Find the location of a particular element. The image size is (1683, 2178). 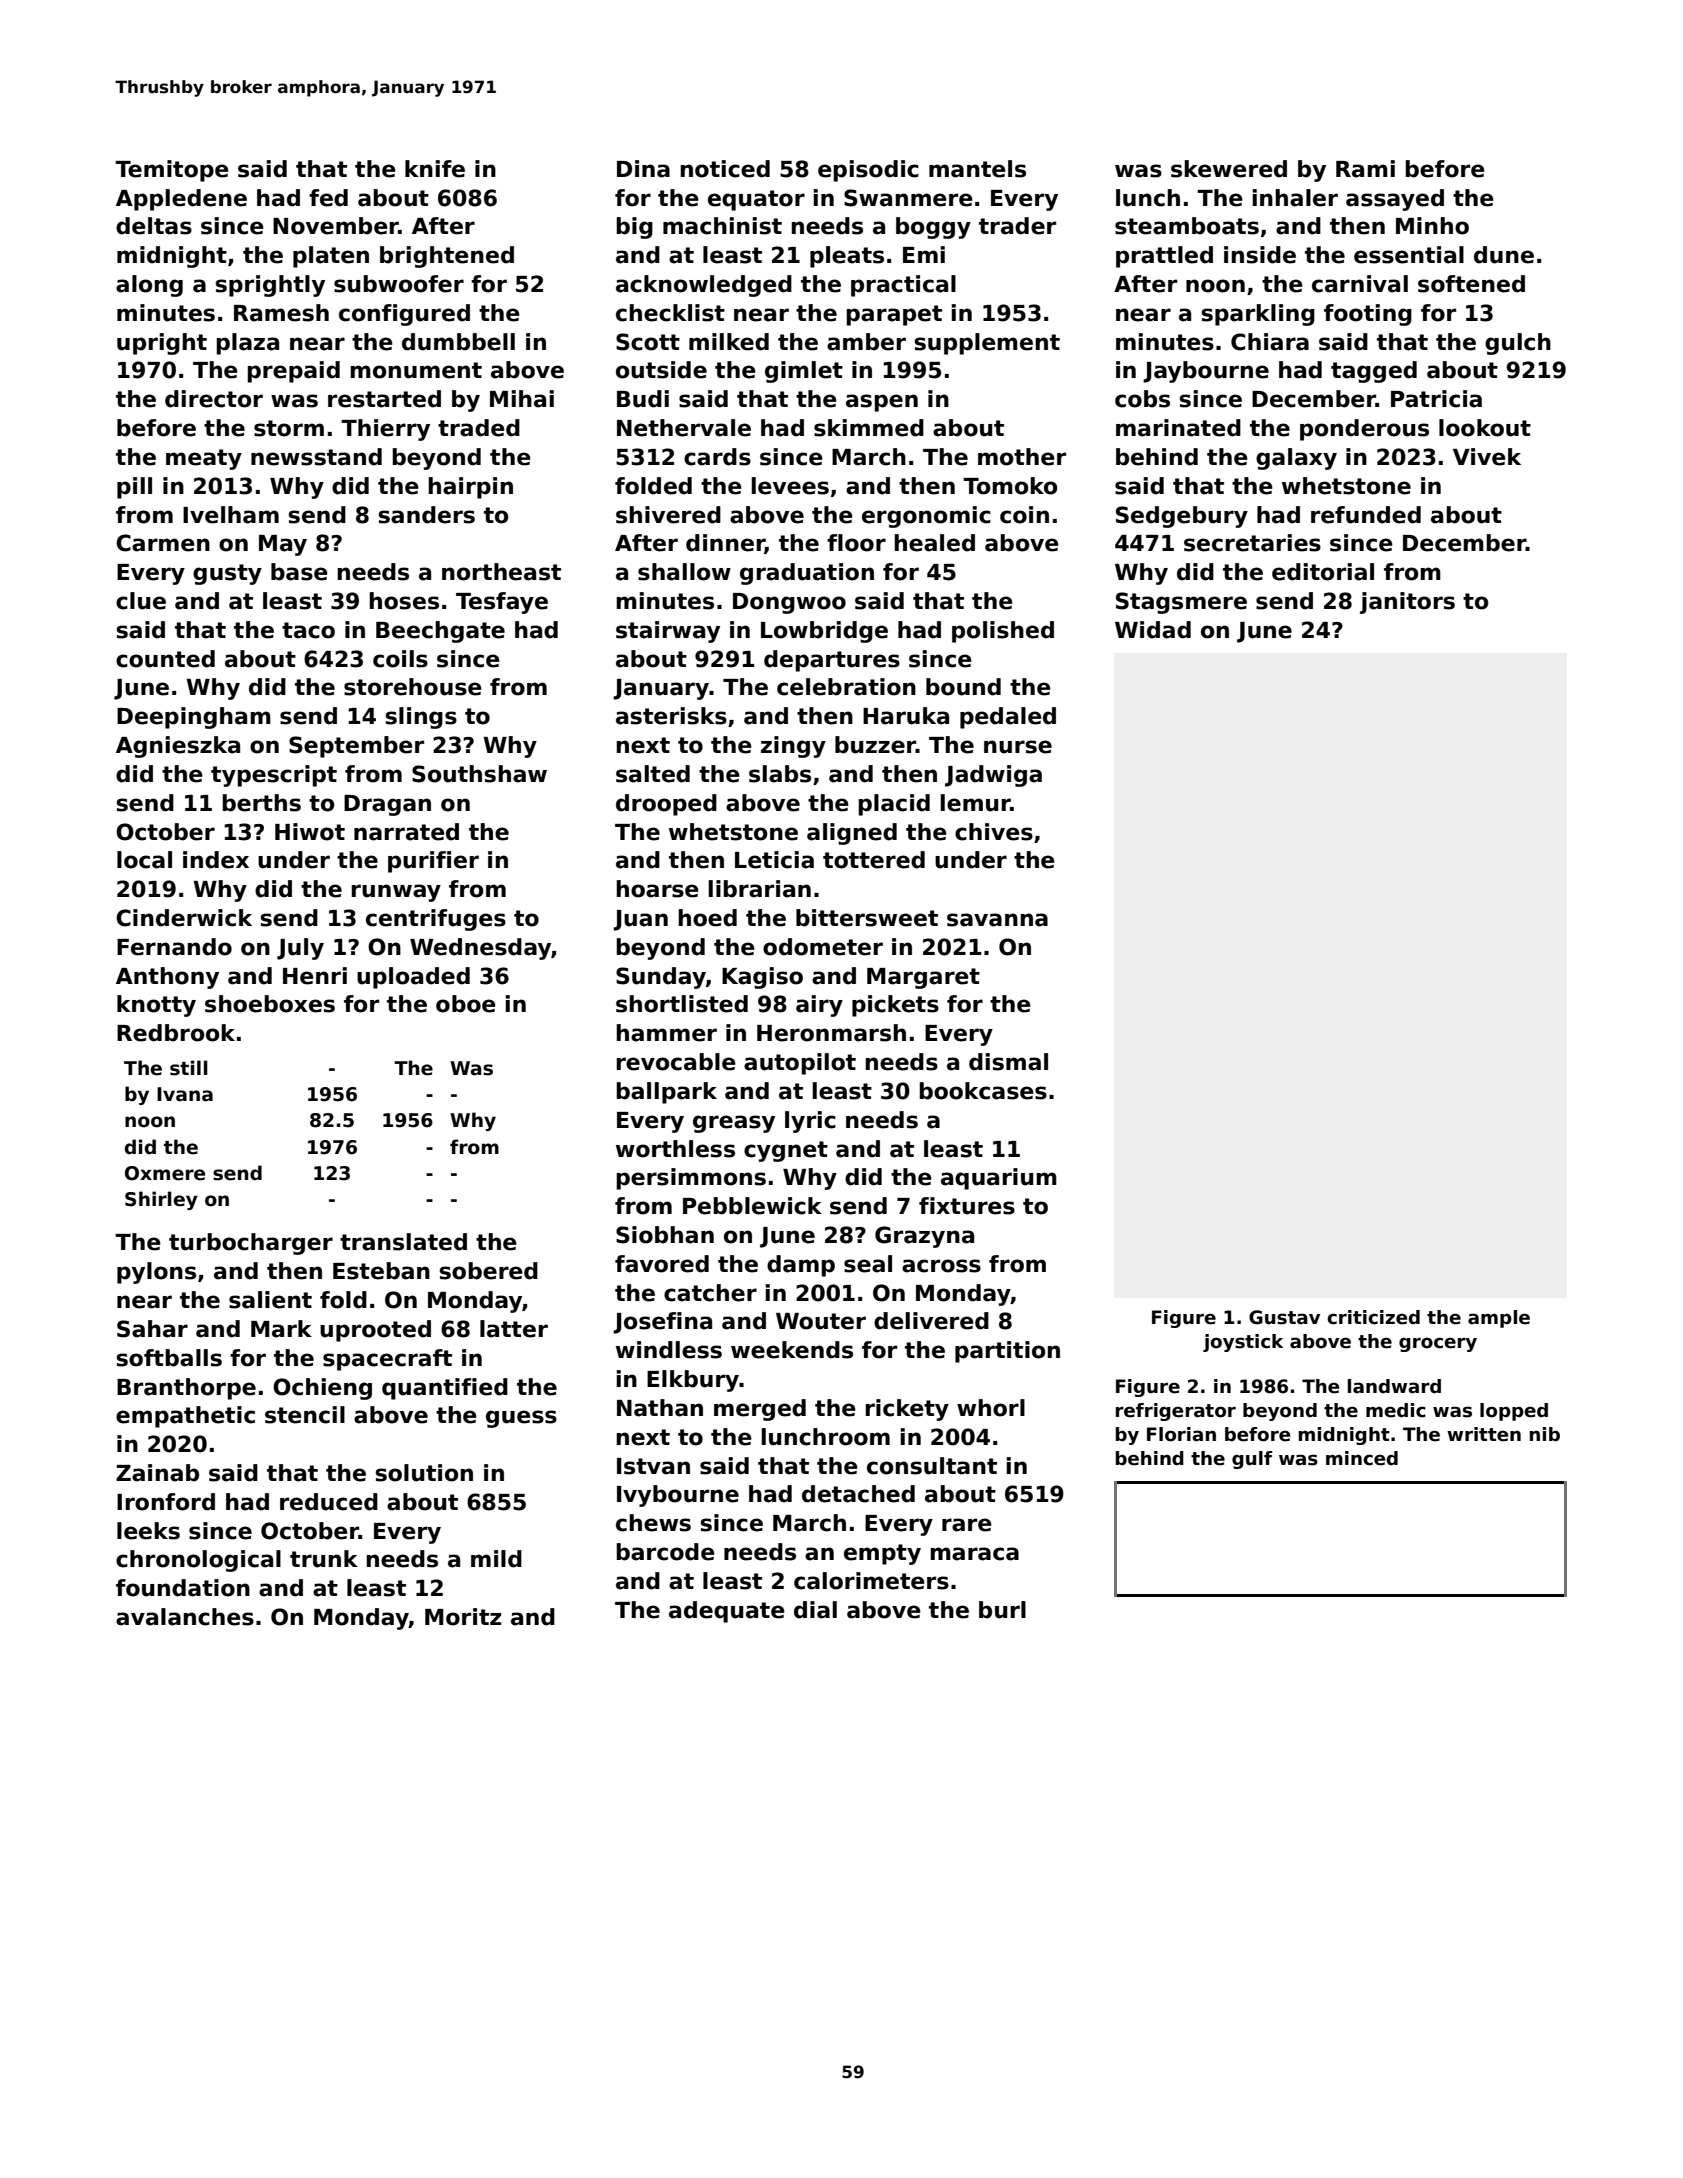

celebration is located at coordinates (846, 687).
